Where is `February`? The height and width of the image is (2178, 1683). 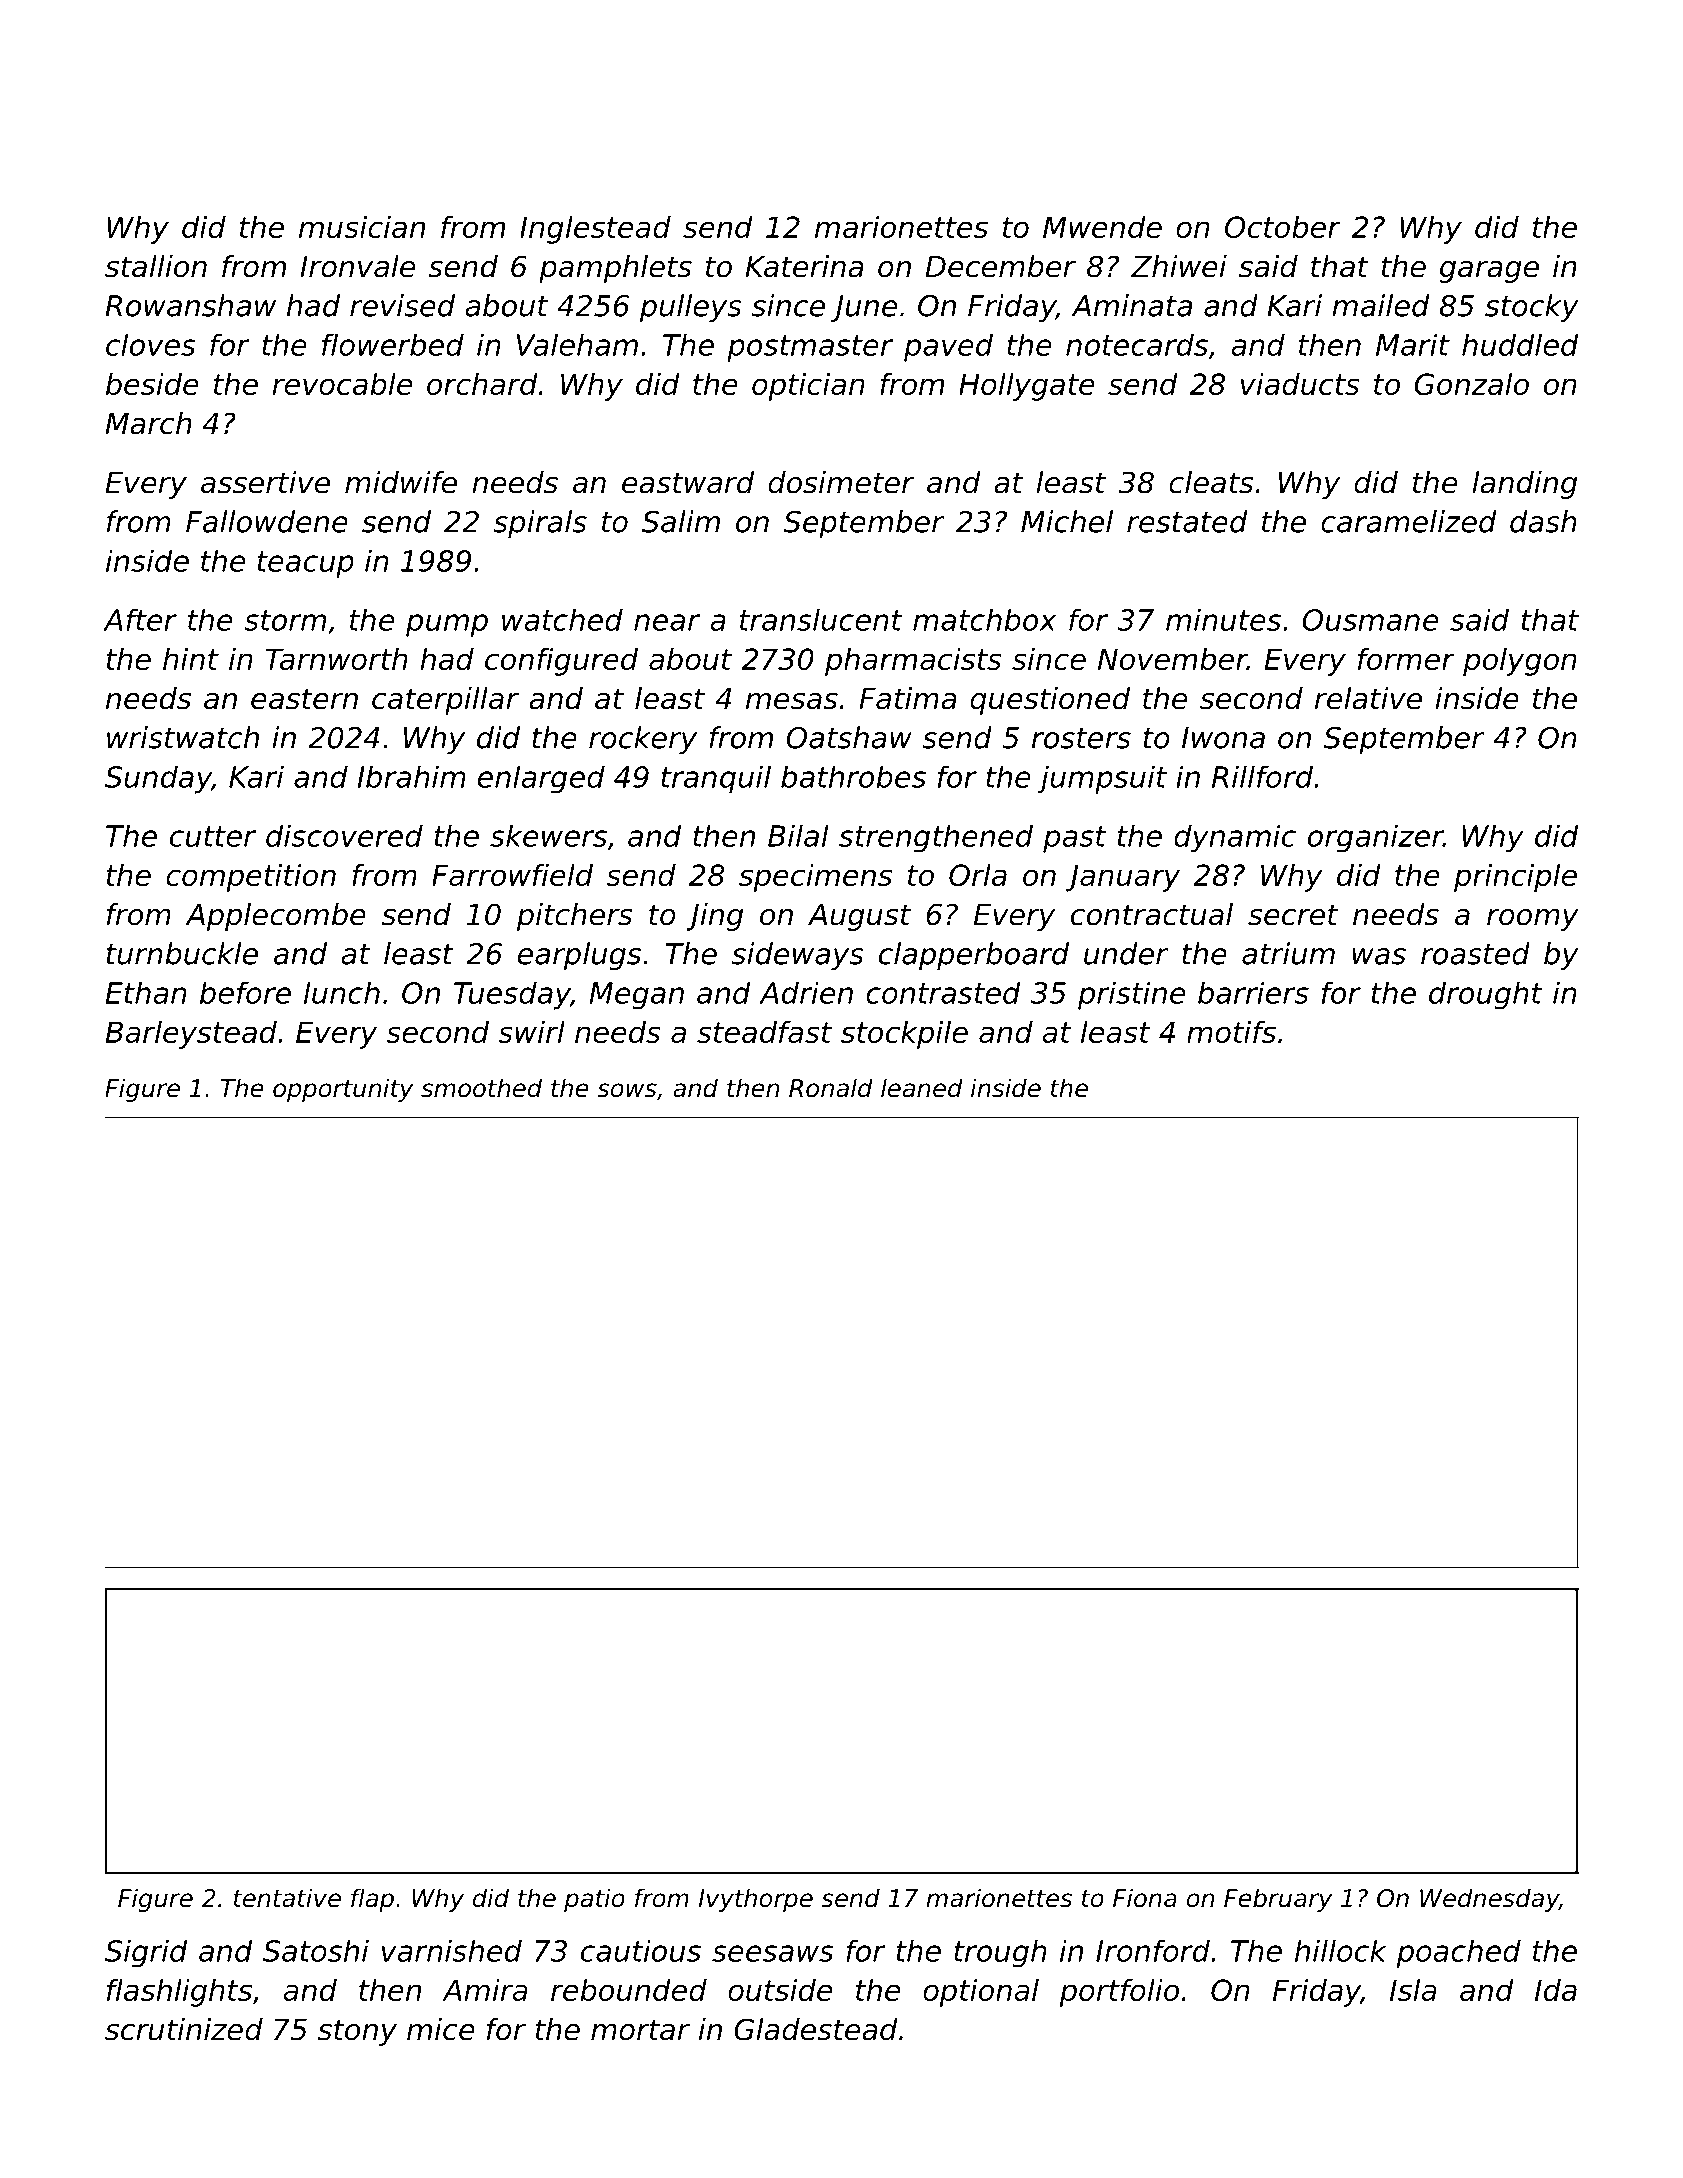
February is located at coordinates (1278, 1900).
